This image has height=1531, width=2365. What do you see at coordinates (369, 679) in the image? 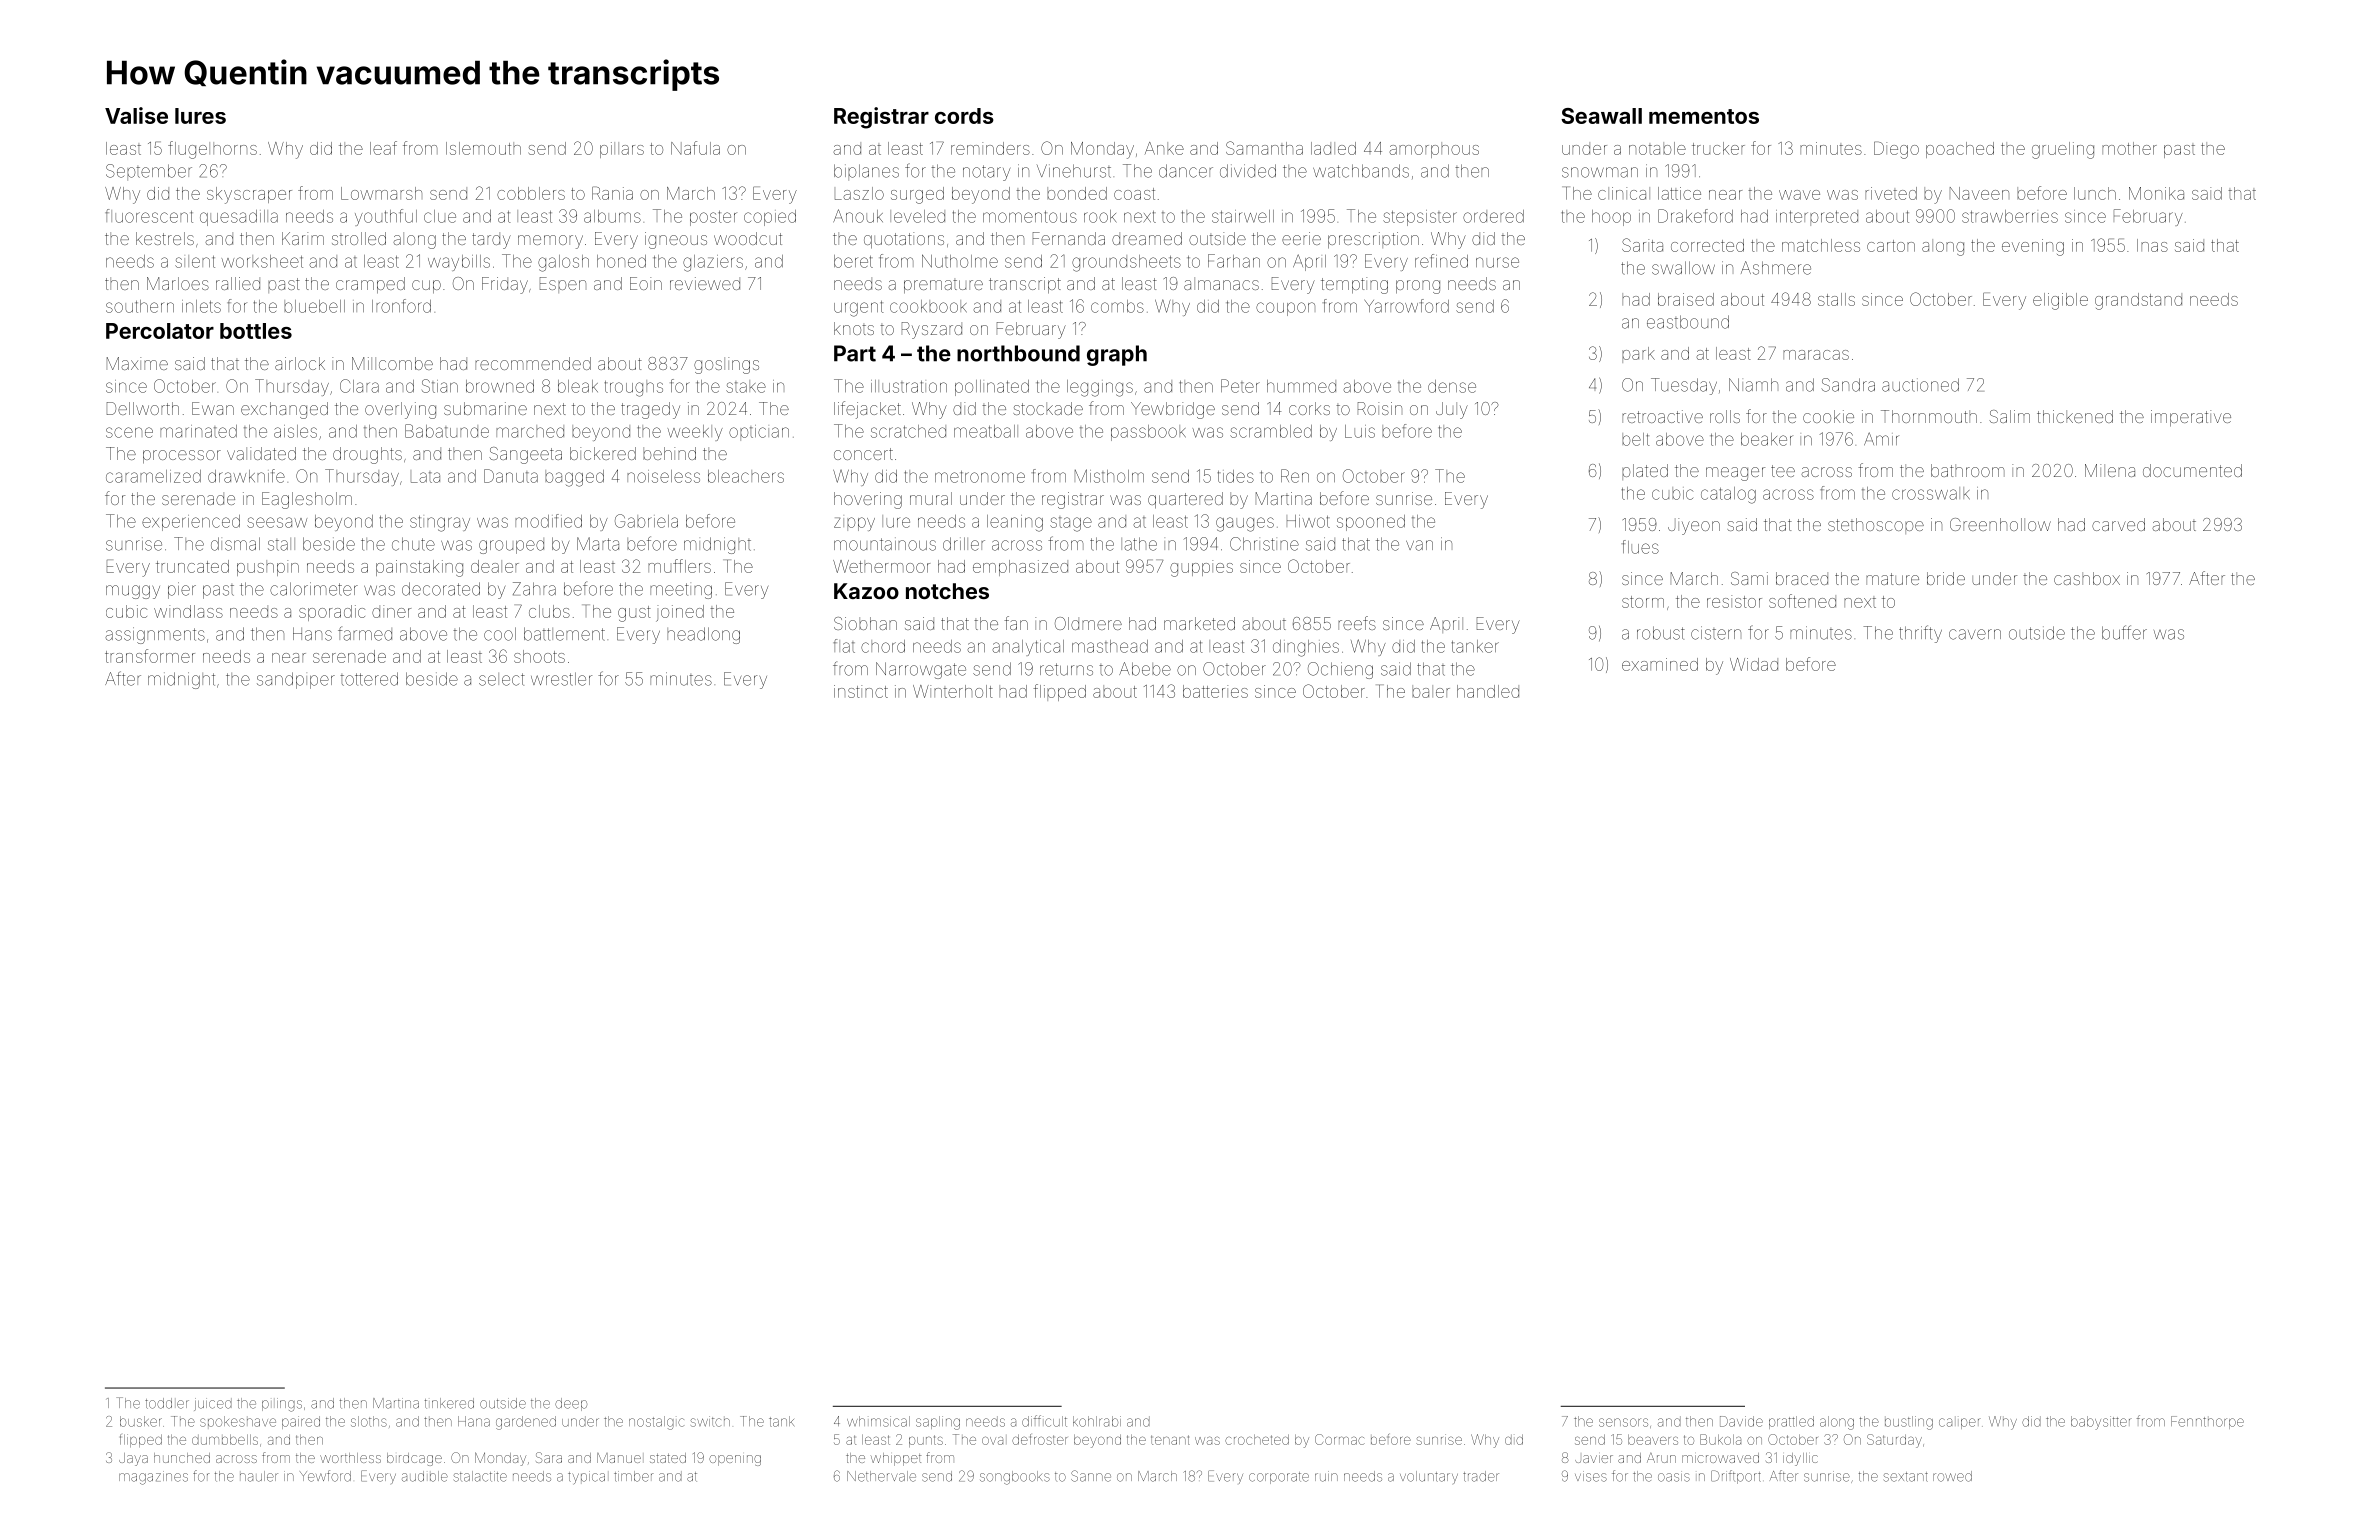
I see `tottered` at bounding box center [369, 679].
